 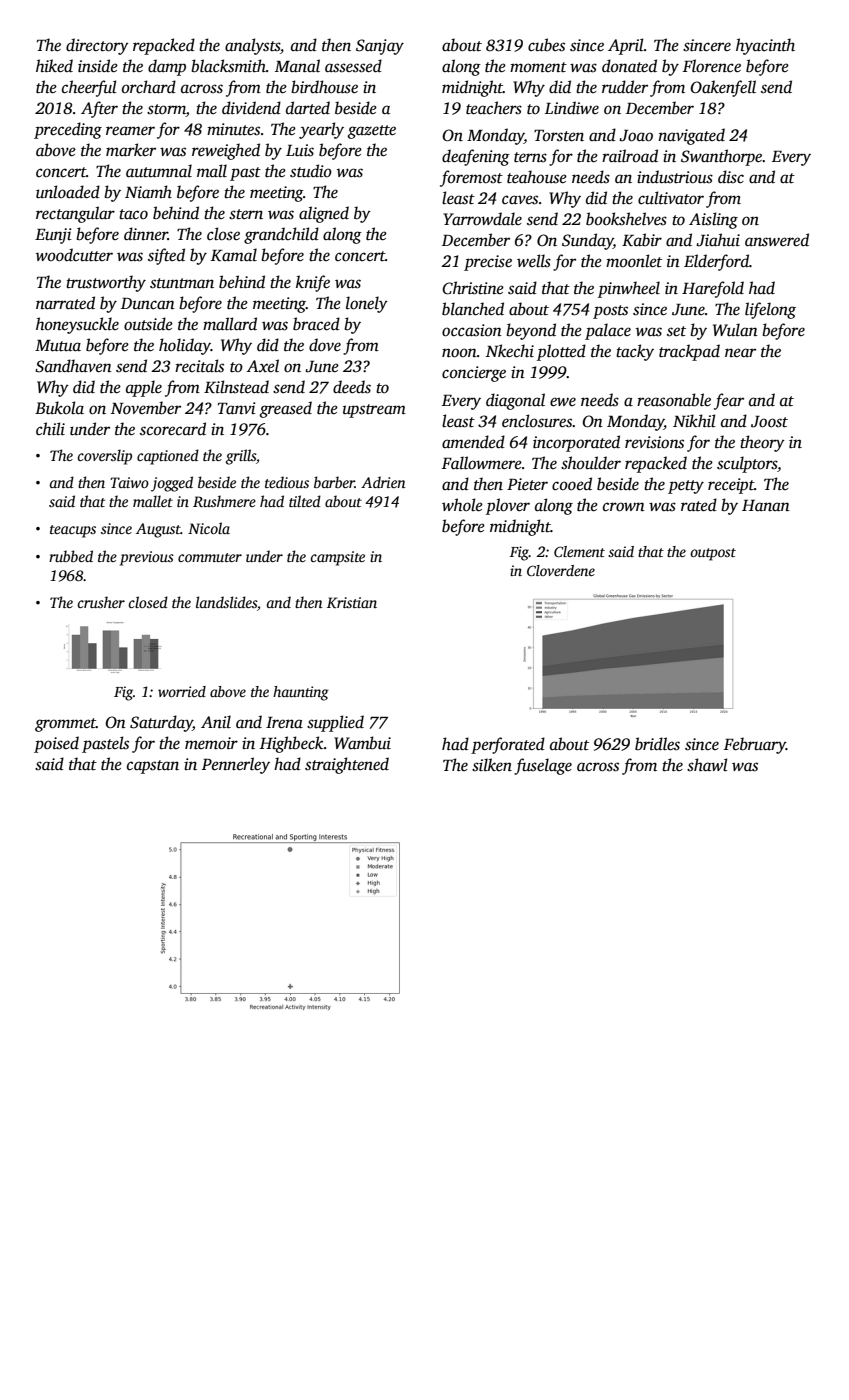 I want to click on shawl, so click(x=707, y=765).
